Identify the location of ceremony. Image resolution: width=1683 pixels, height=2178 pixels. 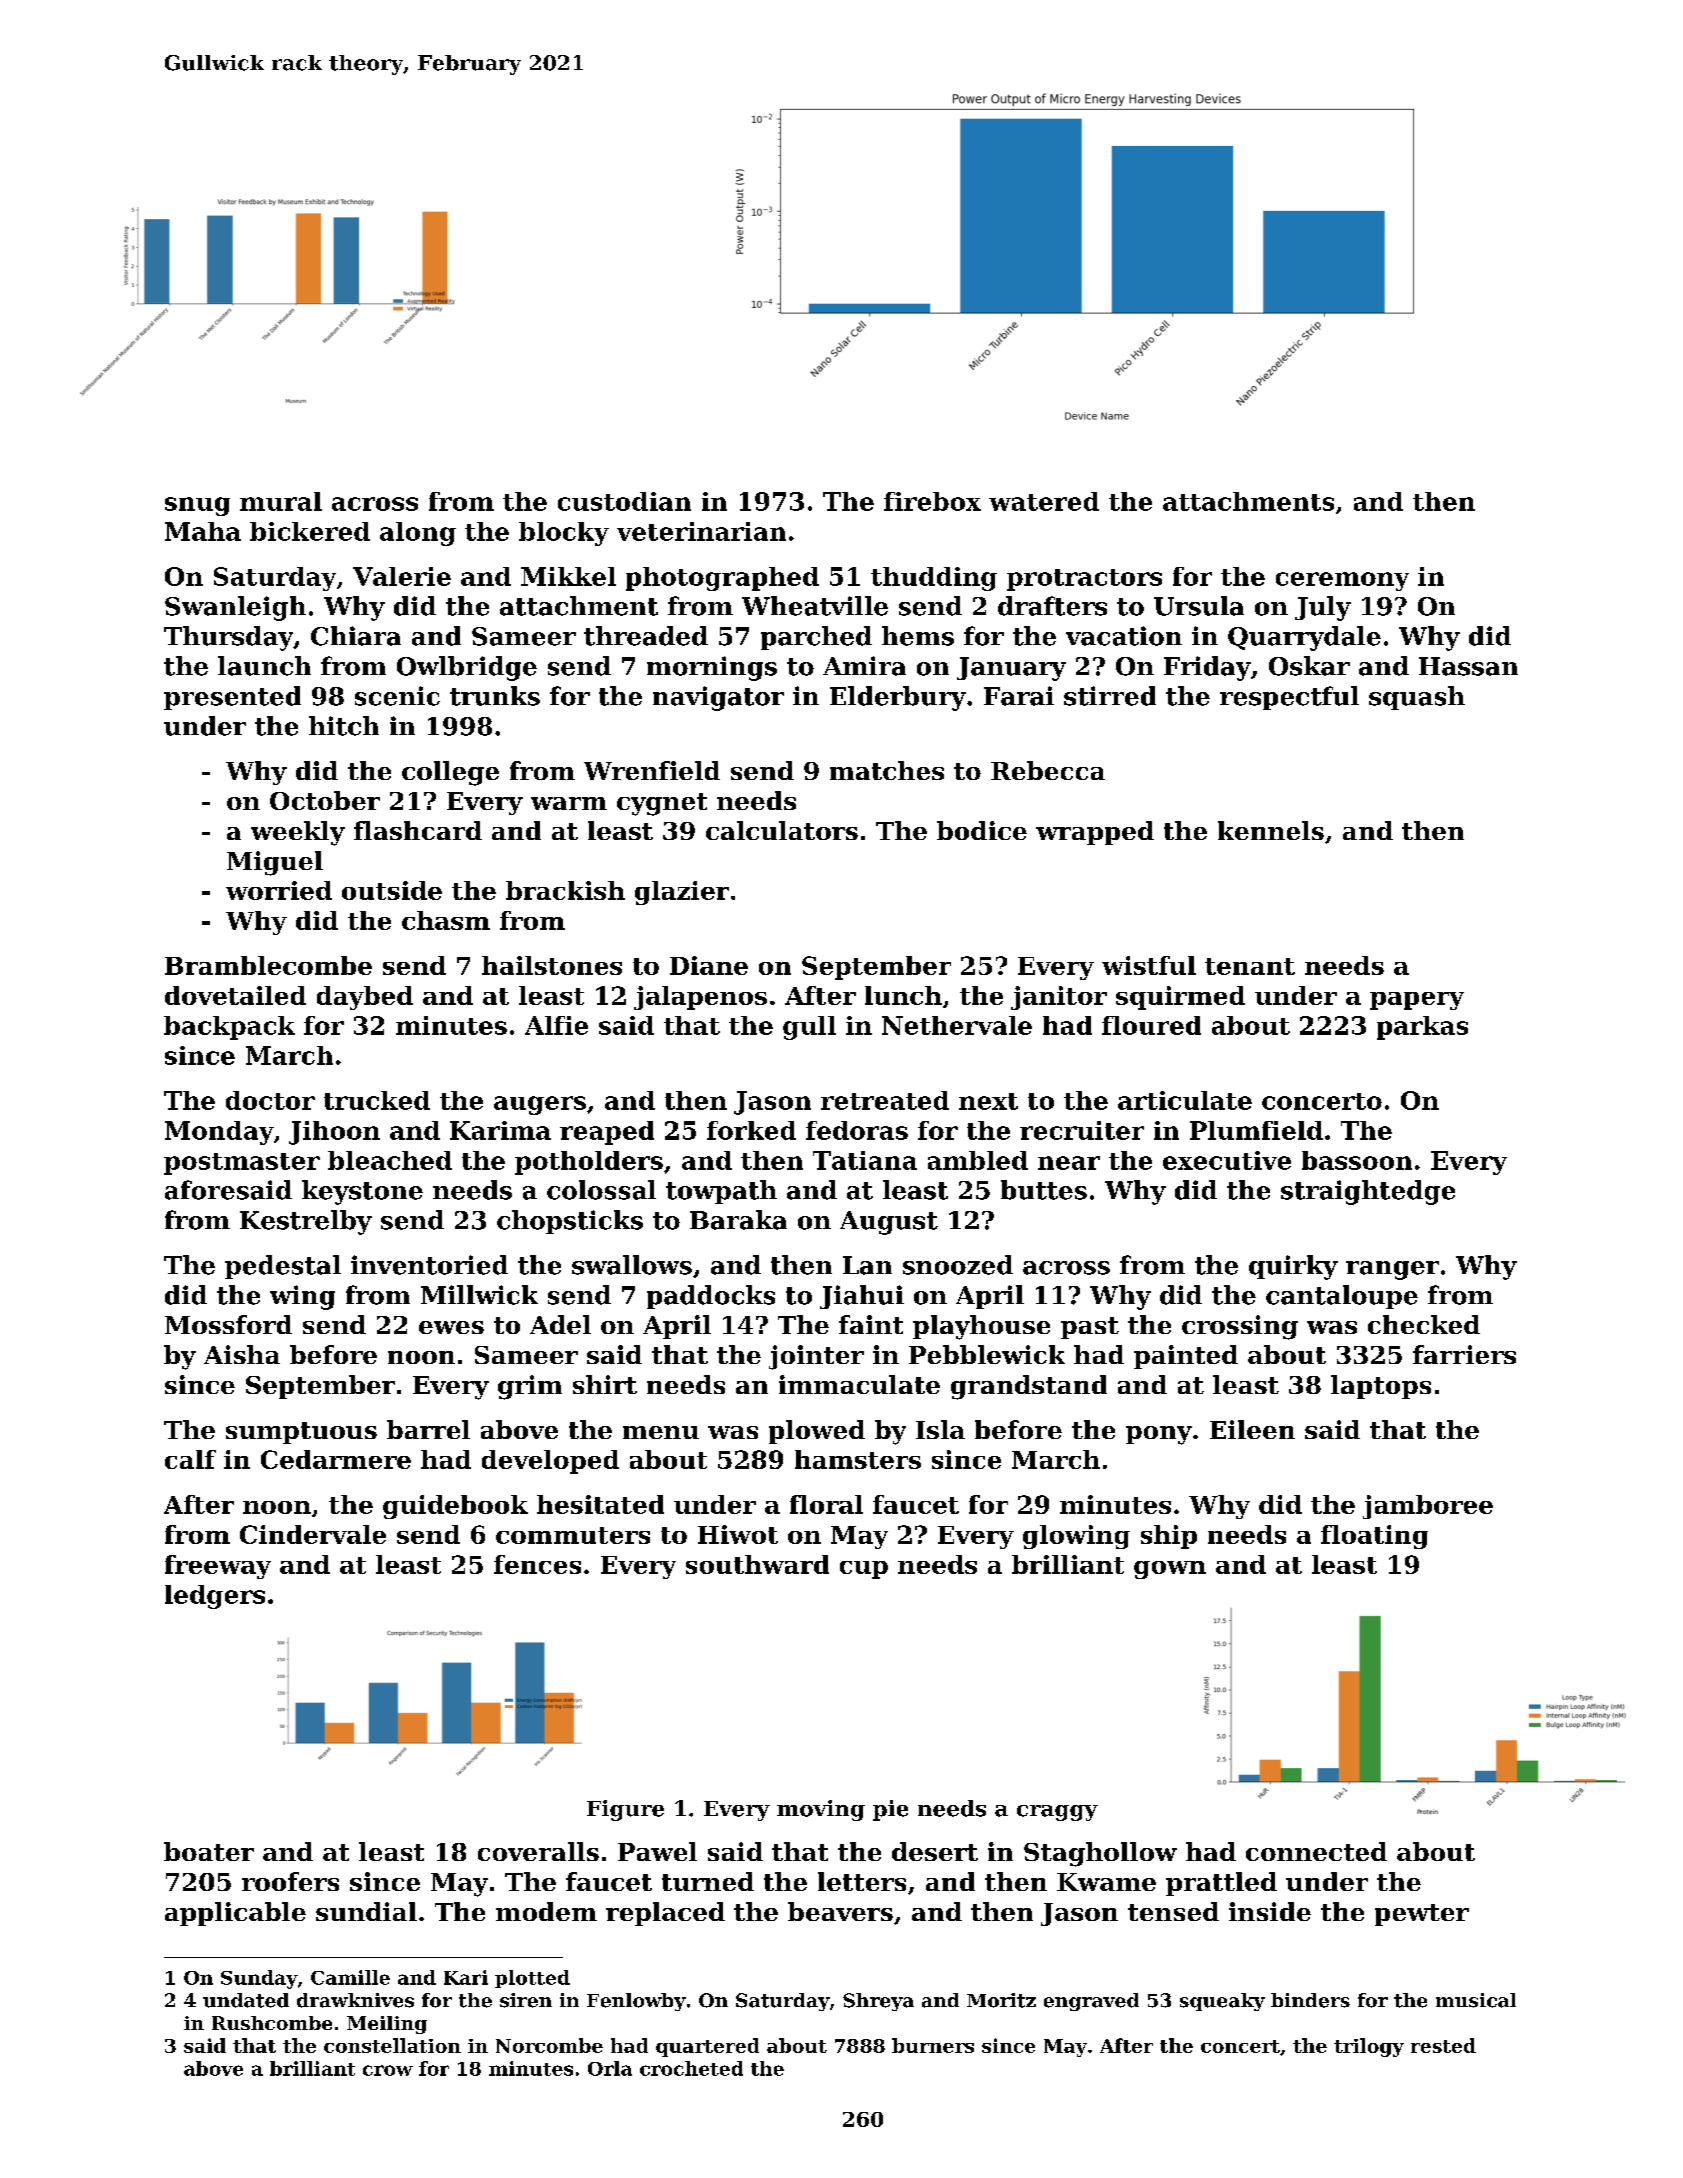
(1342, 581).
